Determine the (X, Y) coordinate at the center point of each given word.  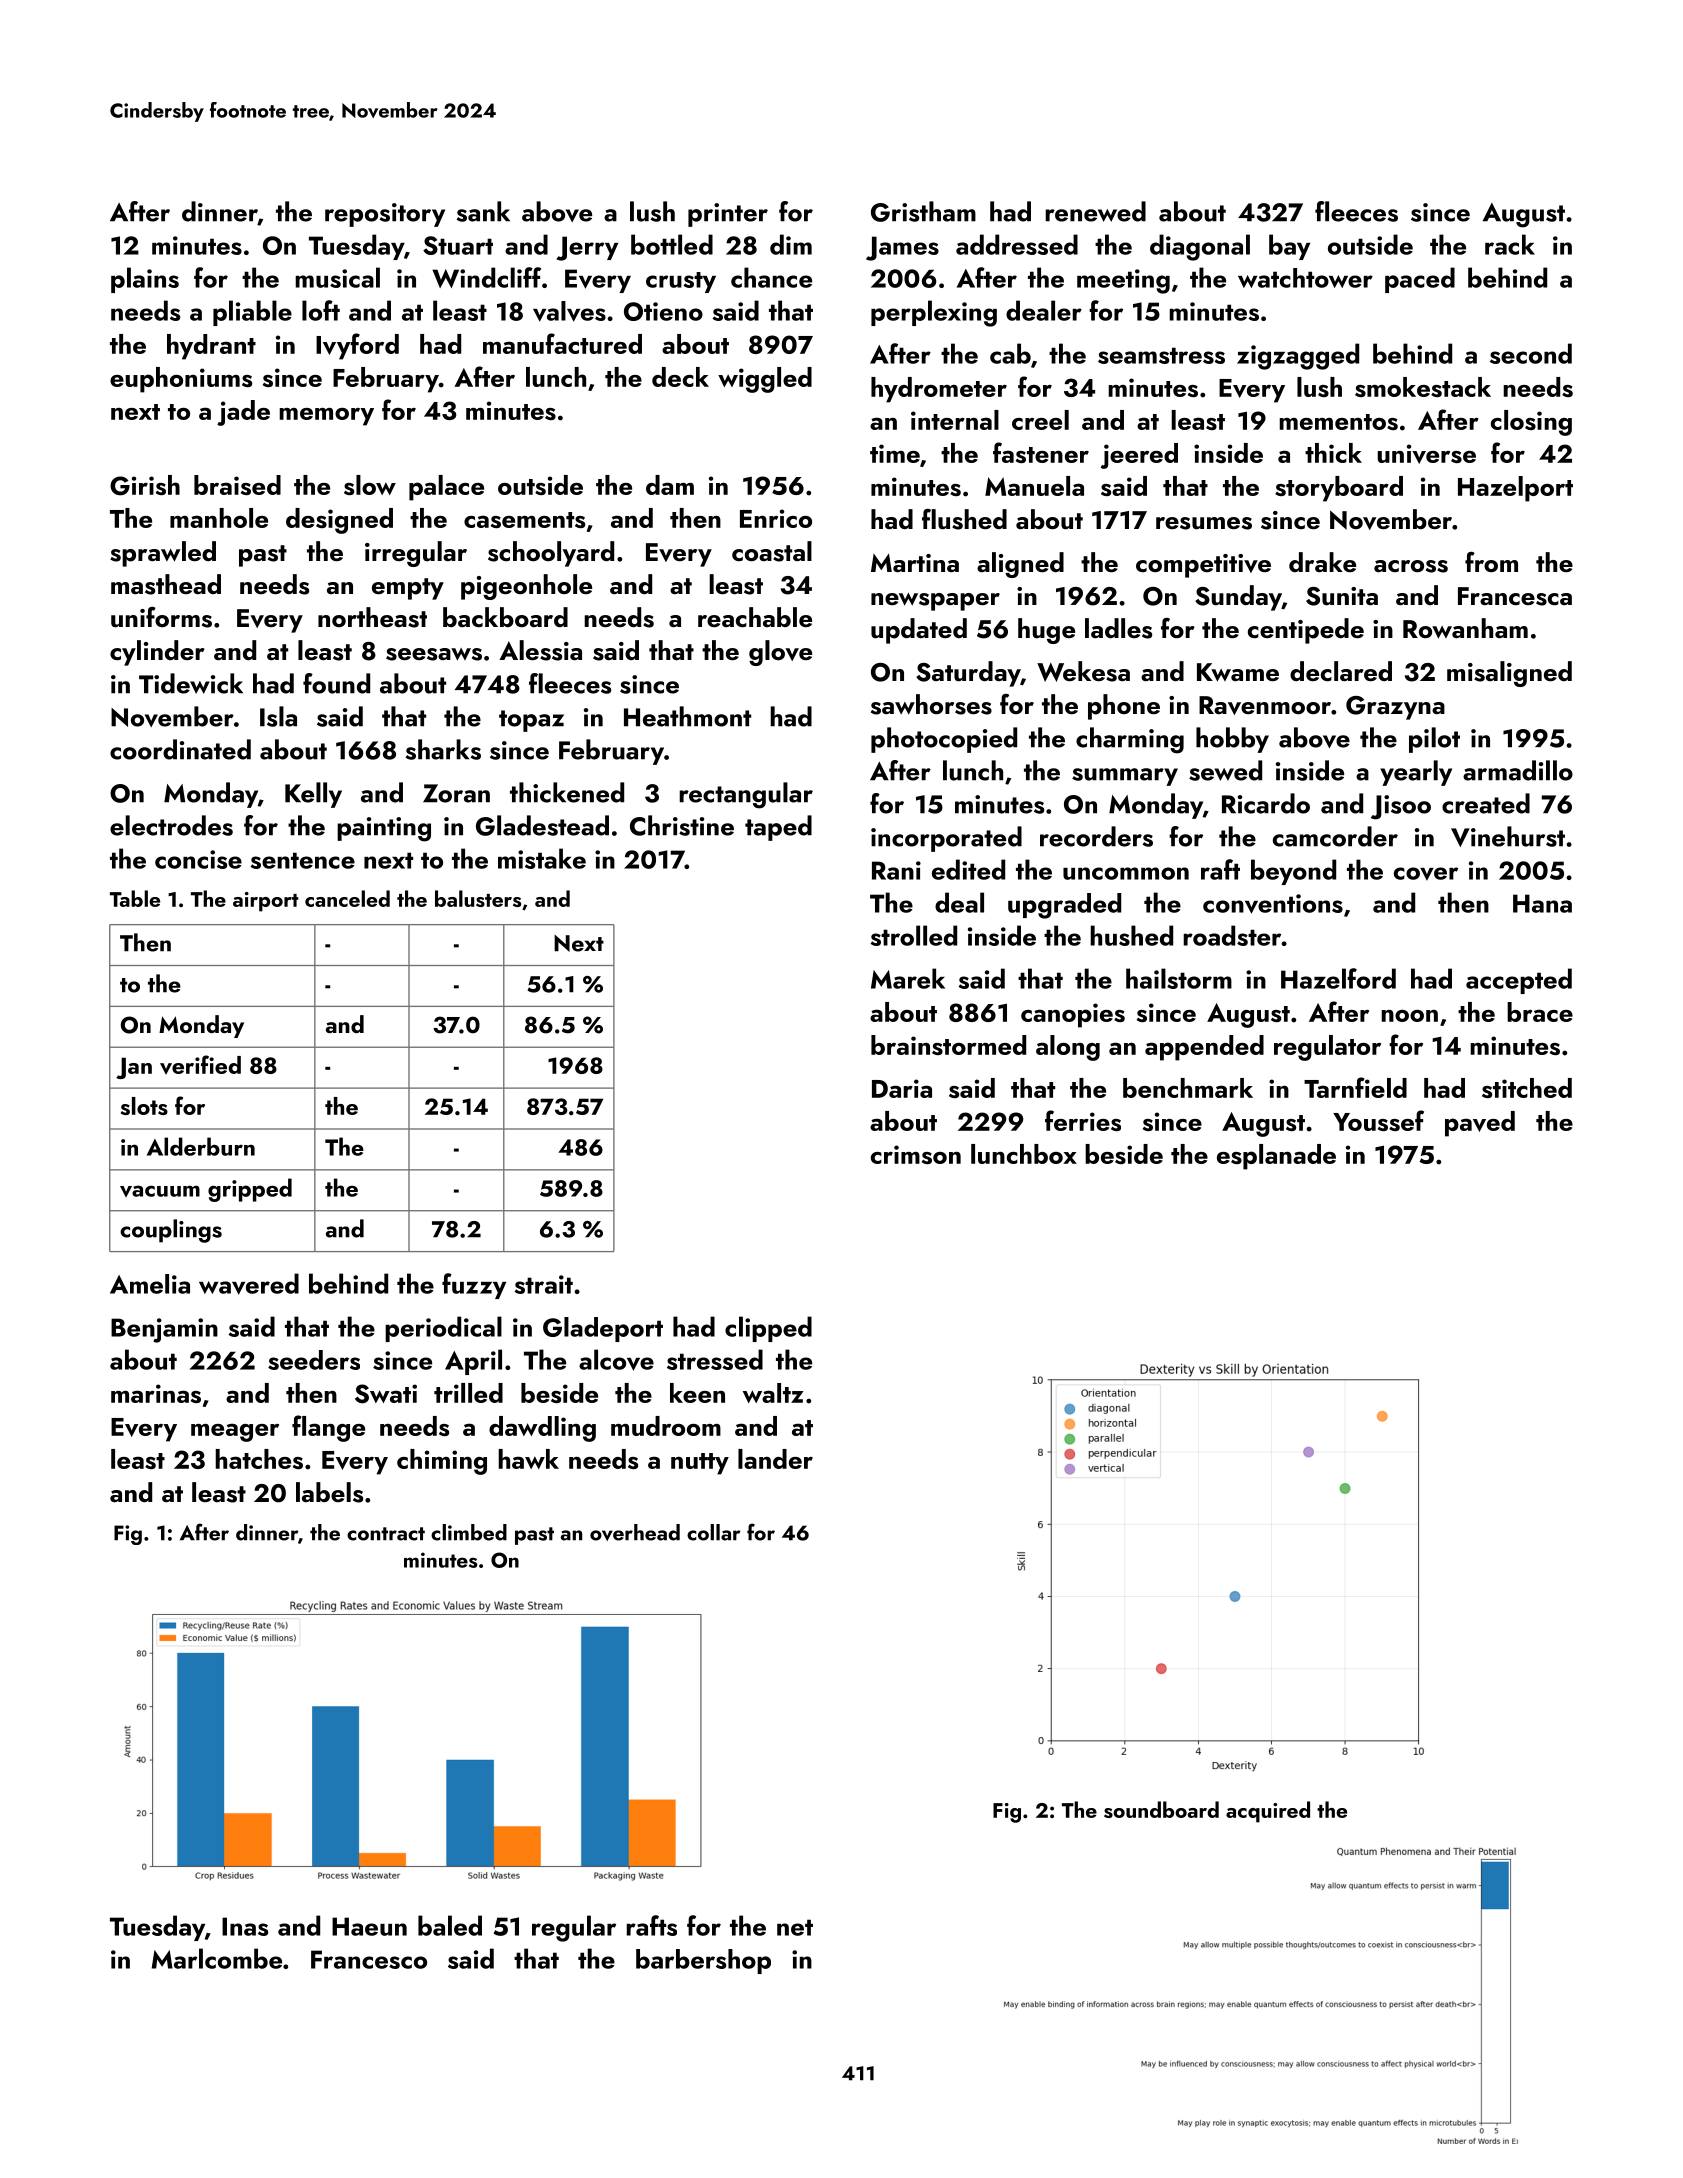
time (895, 453)
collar (714, 1532)
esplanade (1276, 1157)
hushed (1131, 935)
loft (321, 310)
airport (266, 902)
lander (775, 1459)
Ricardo (1266, 803)
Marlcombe (217, 1958)
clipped (768, 1329)
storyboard (1339, 489)
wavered (249, 1284)
